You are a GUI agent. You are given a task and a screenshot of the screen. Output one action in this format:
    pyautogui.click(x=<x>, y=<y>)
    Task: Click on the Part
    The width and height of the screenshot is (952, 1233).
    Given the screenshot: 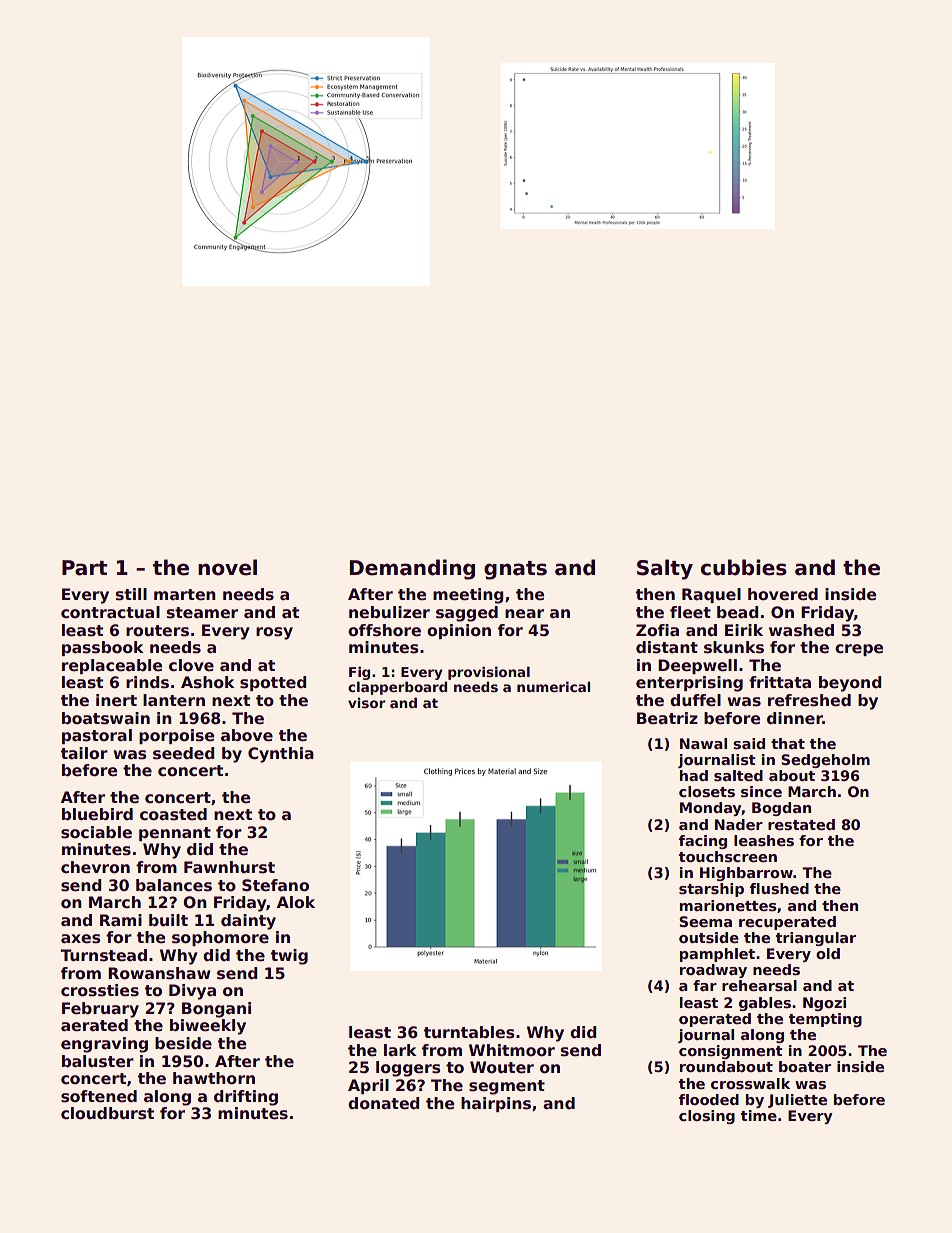 What is the action you would take?
    pyautogui.click(x=84, y=568)
